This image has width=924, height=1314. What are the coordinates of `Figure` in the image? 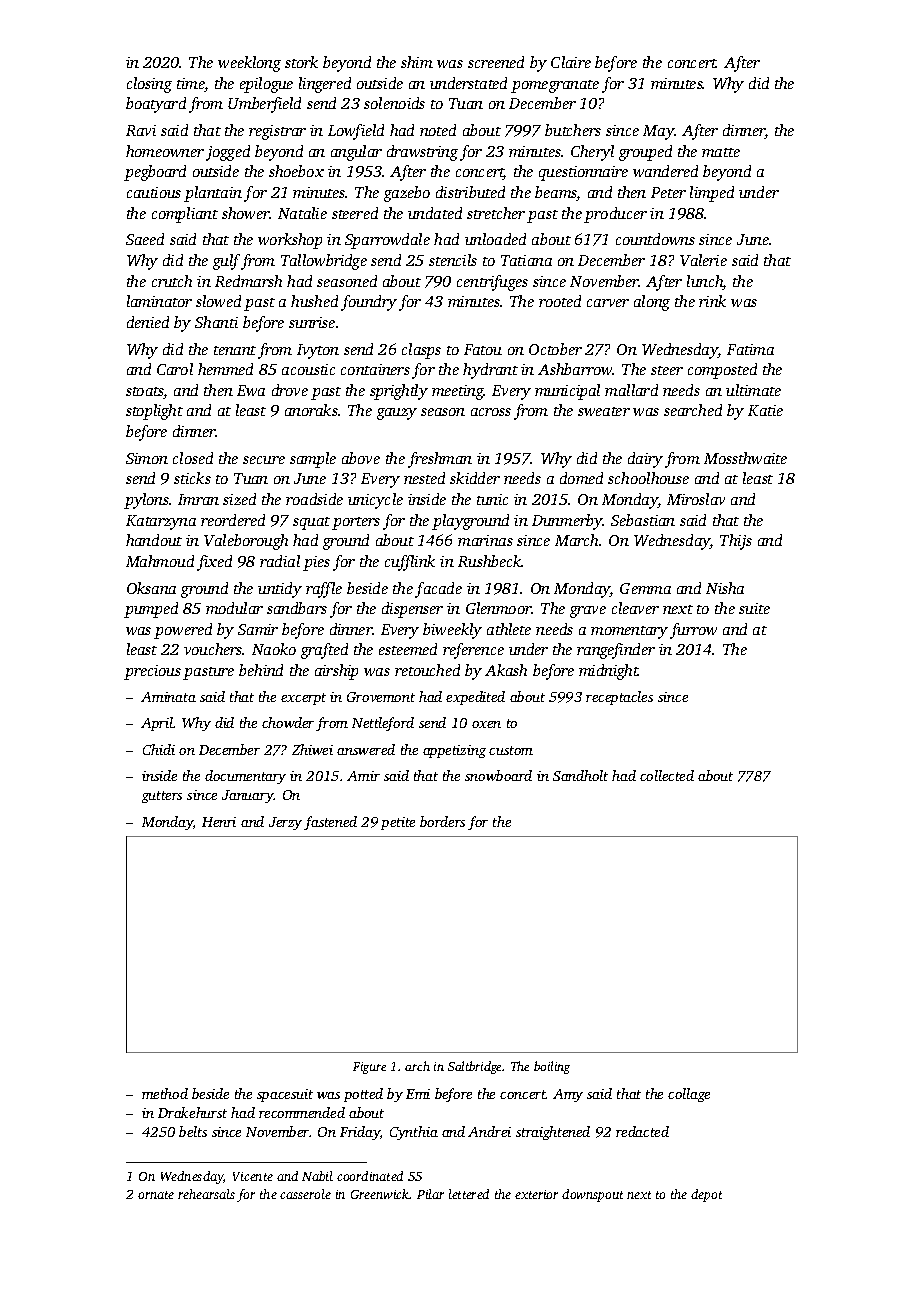 It's located at (369, 1068).
